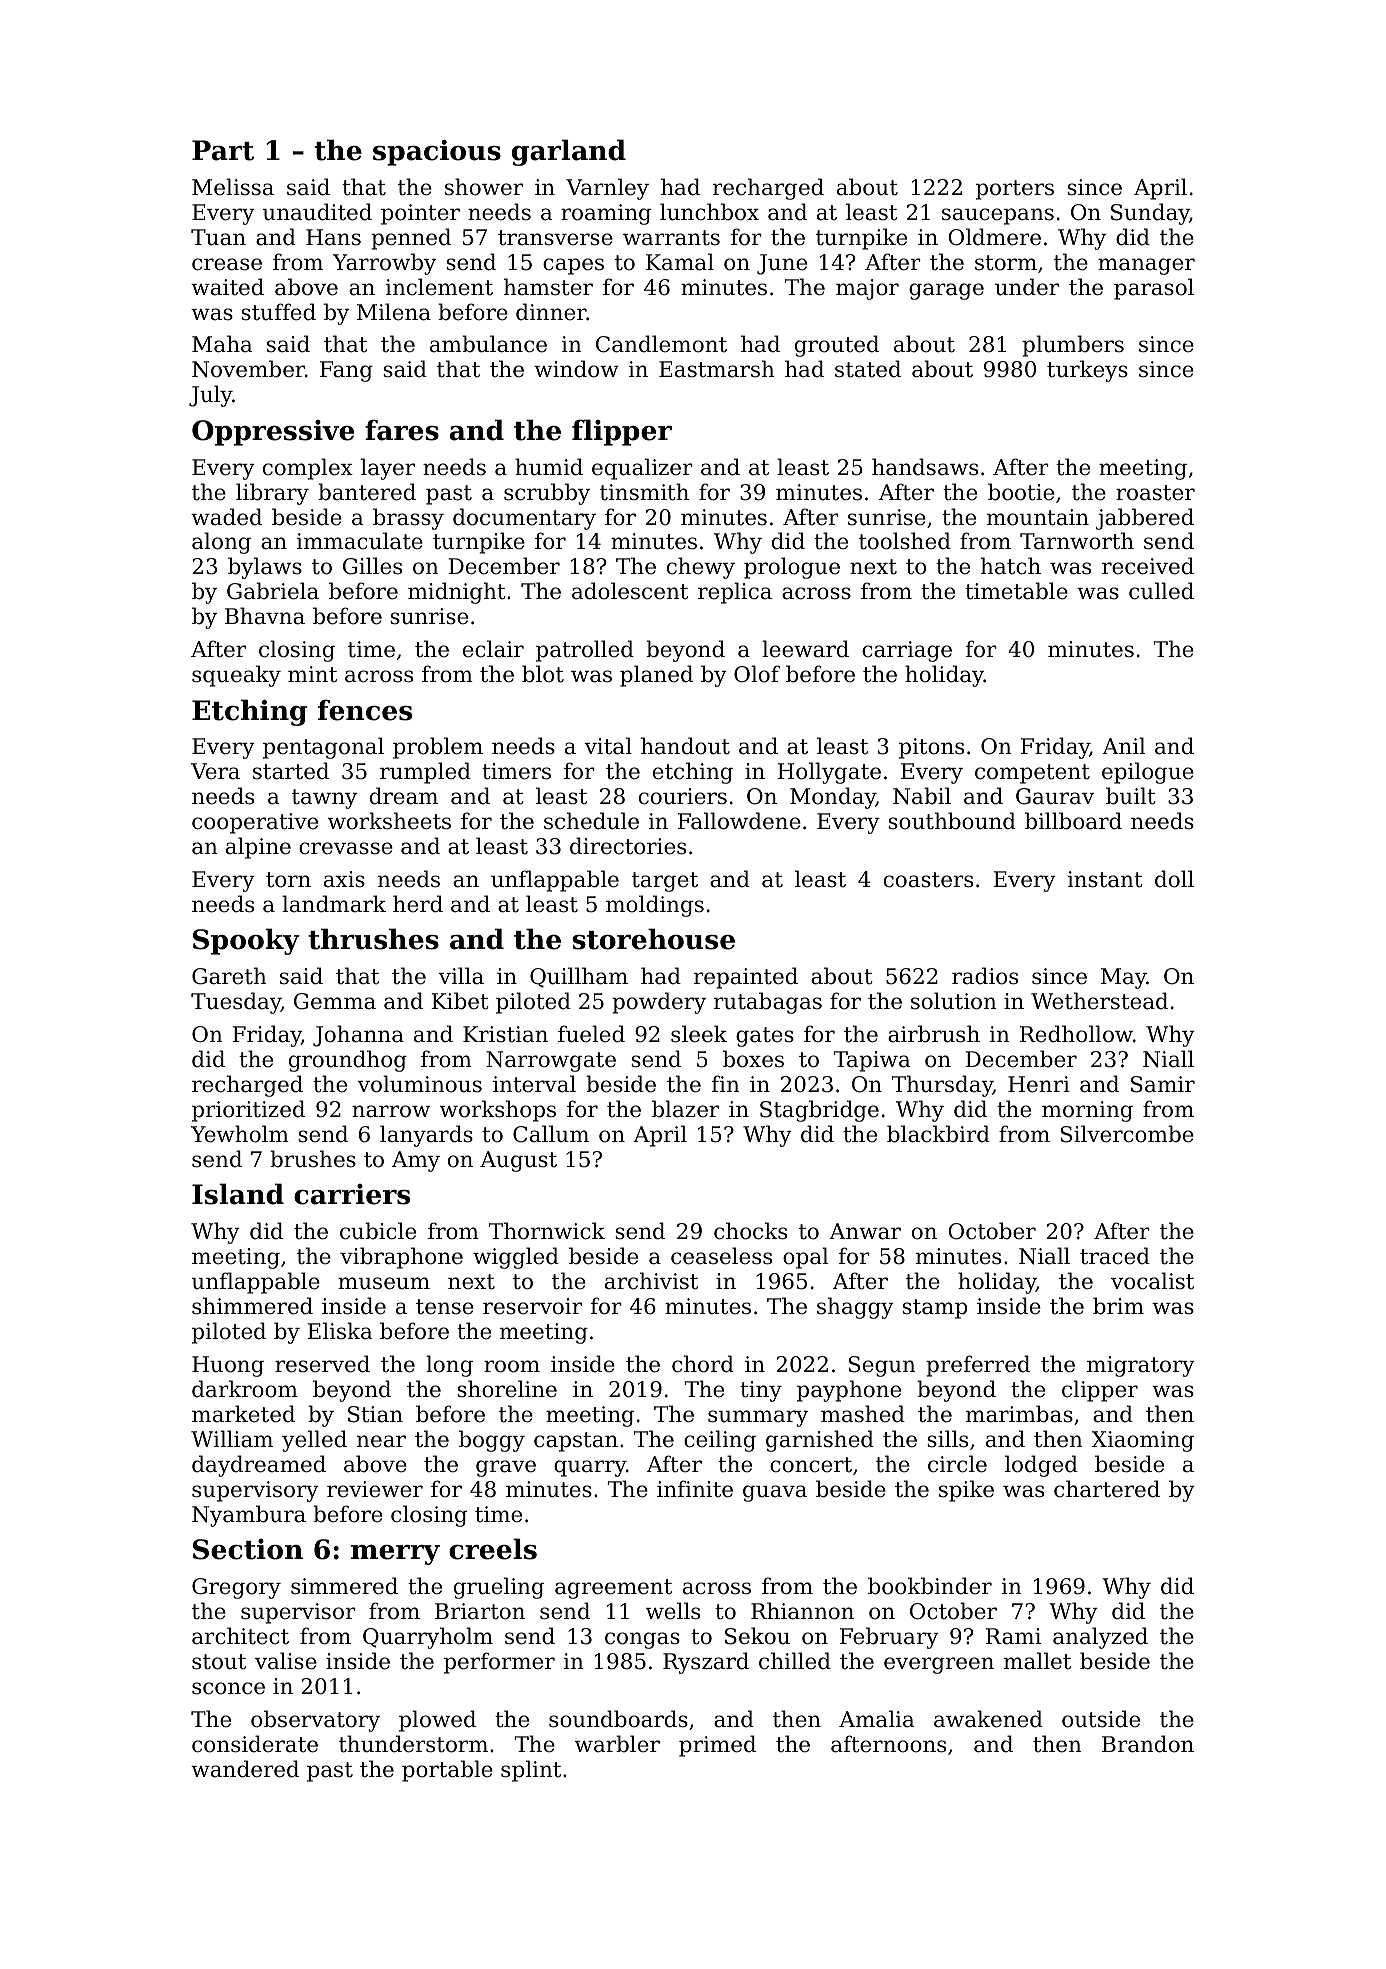 This page has height=1969, width=1386. What do you see at coordinates (671, 238) in the page?
I see `warrants` at bounding box center [671, 238].
